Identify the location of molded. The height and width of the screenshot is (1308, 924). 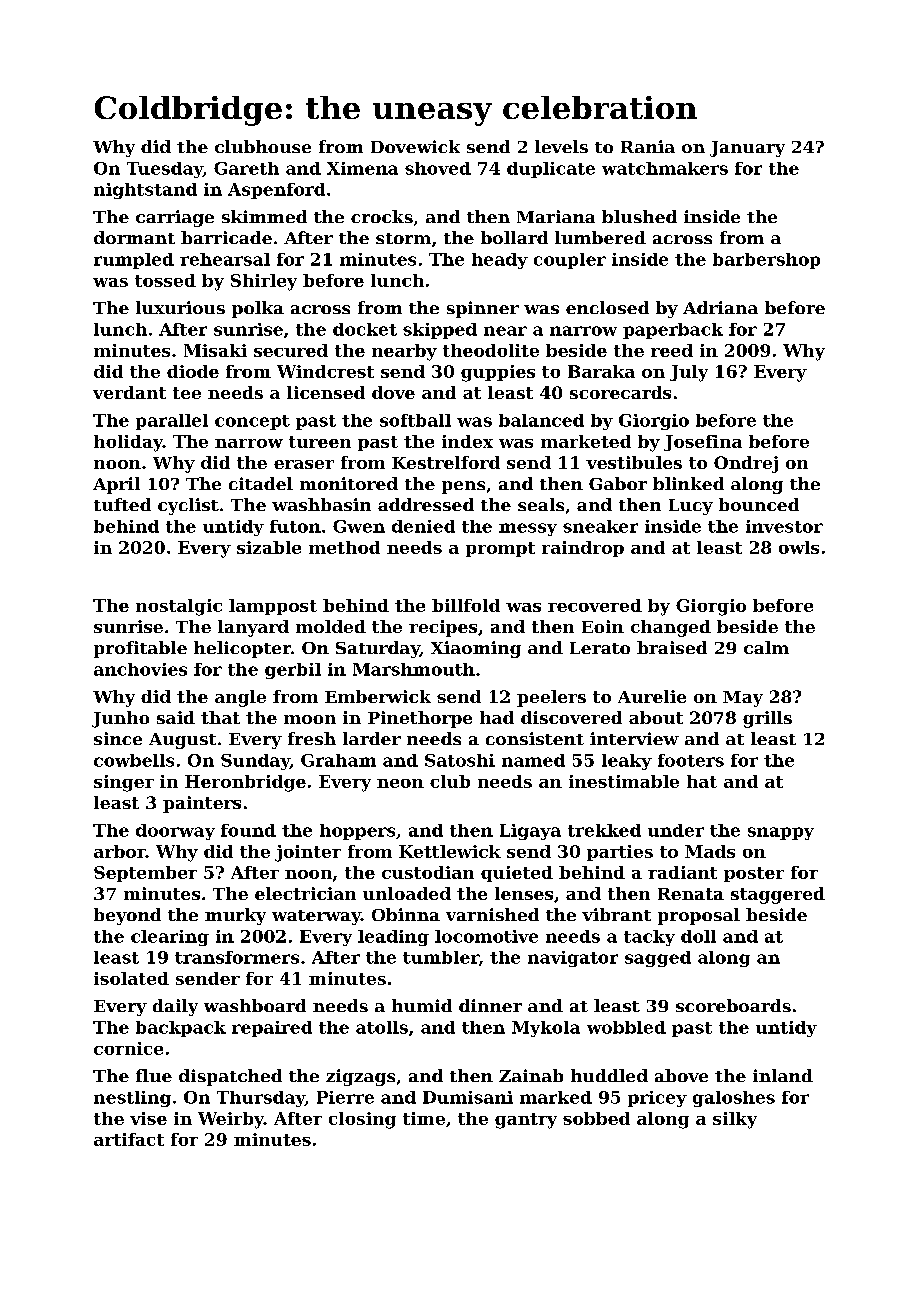
(331, 626).
